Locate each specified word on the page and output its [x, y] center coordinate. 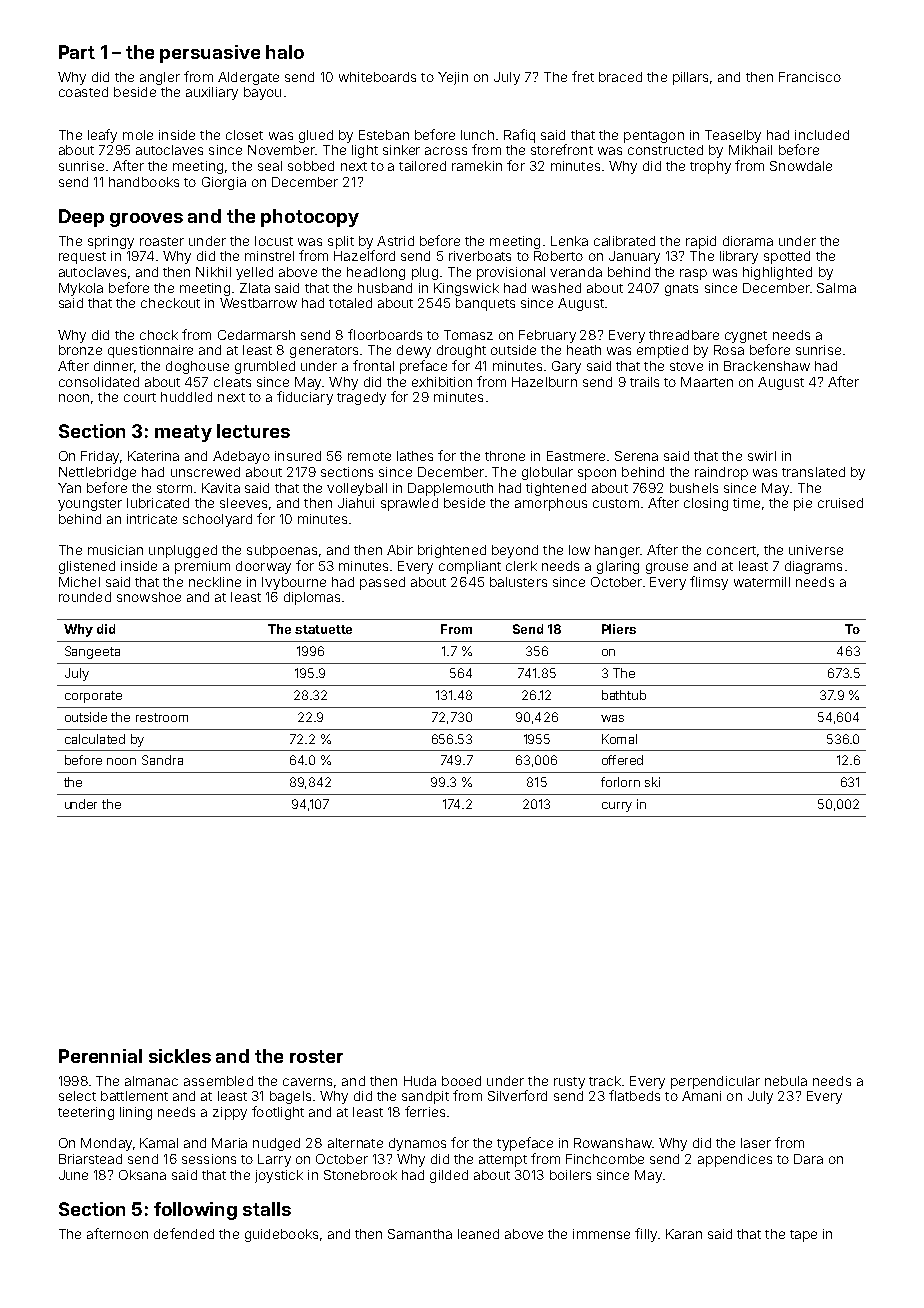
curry [617, 807]
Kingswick [466, 289]
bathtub [624, 695]
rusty [569, 1083]
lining [136, 1113]
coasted [83, 92]
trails [644, 382]
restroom [162, 717]
